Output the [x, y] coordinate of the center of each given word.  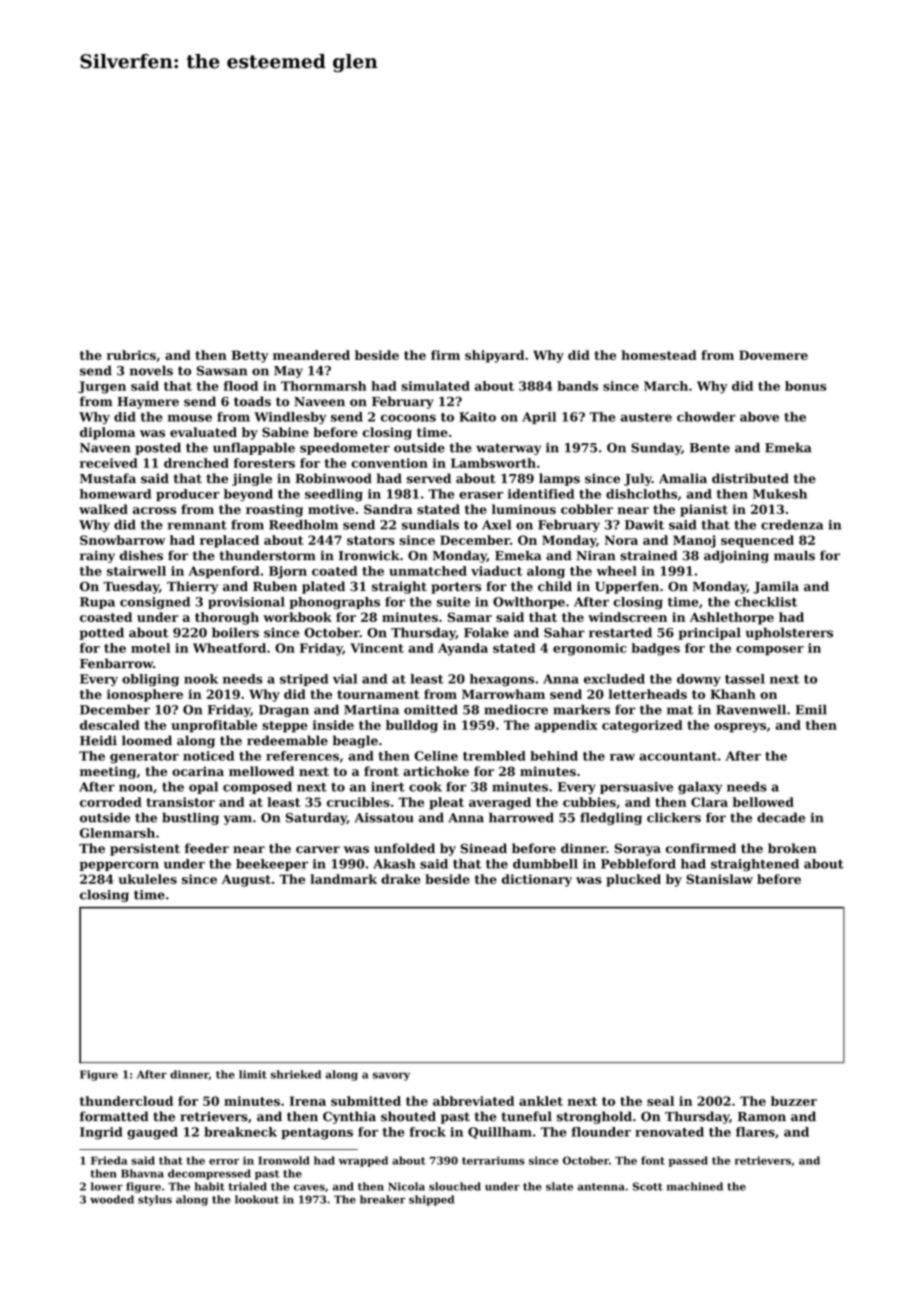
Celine [436, 756]
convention [389, 463]
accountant [678, 756]
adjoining [736, 556]
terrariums [493, 1160]
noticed [208, 756]
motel [150, 648]
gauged [152, 1133]
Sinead [484, 848]
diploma [107, 433]
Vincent [377, 648]
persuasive [636, 788]
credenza [792, 525]
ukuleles [147, 879]
